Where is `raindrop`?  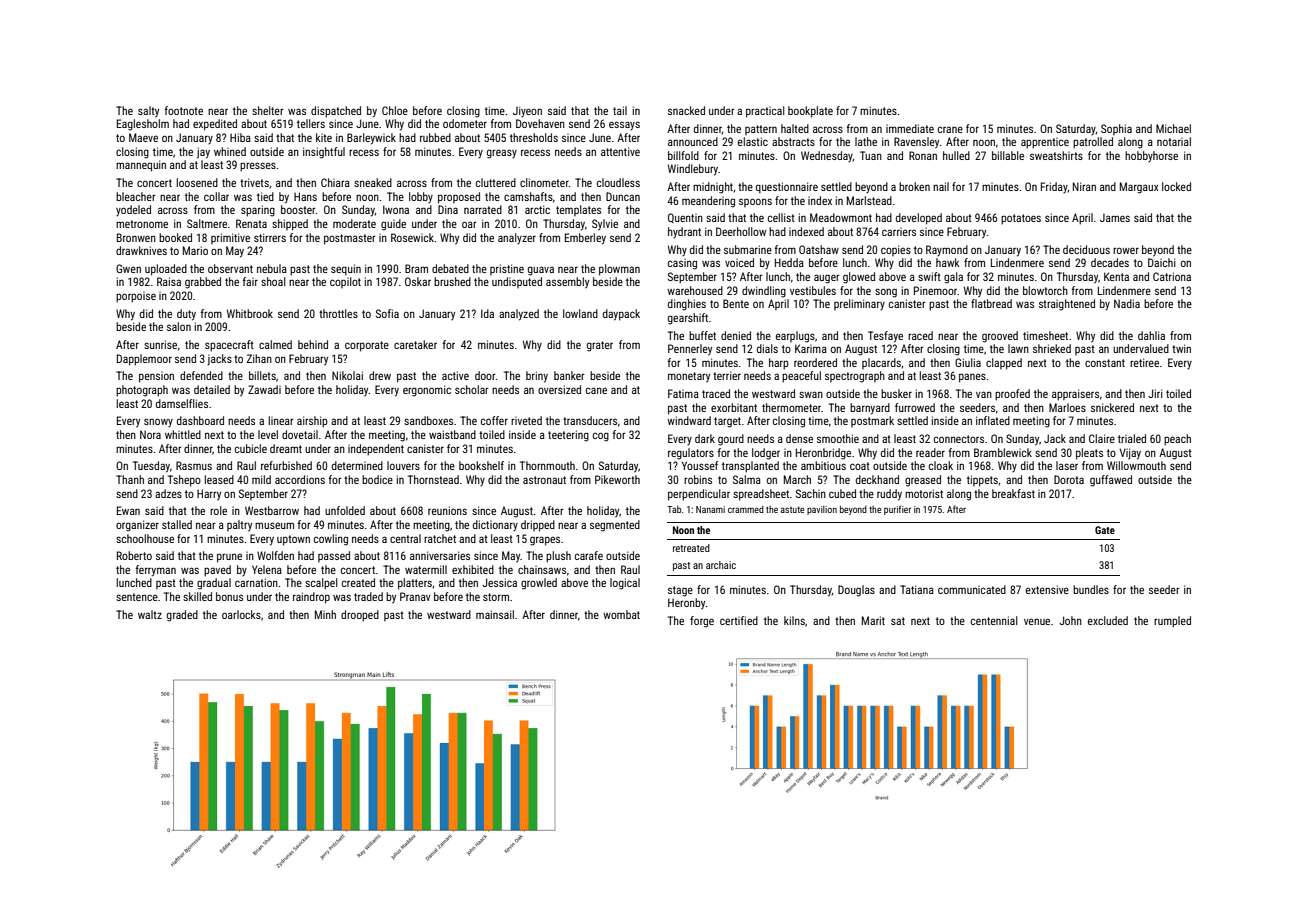 raindrop is located at coordinates (311, 598).
